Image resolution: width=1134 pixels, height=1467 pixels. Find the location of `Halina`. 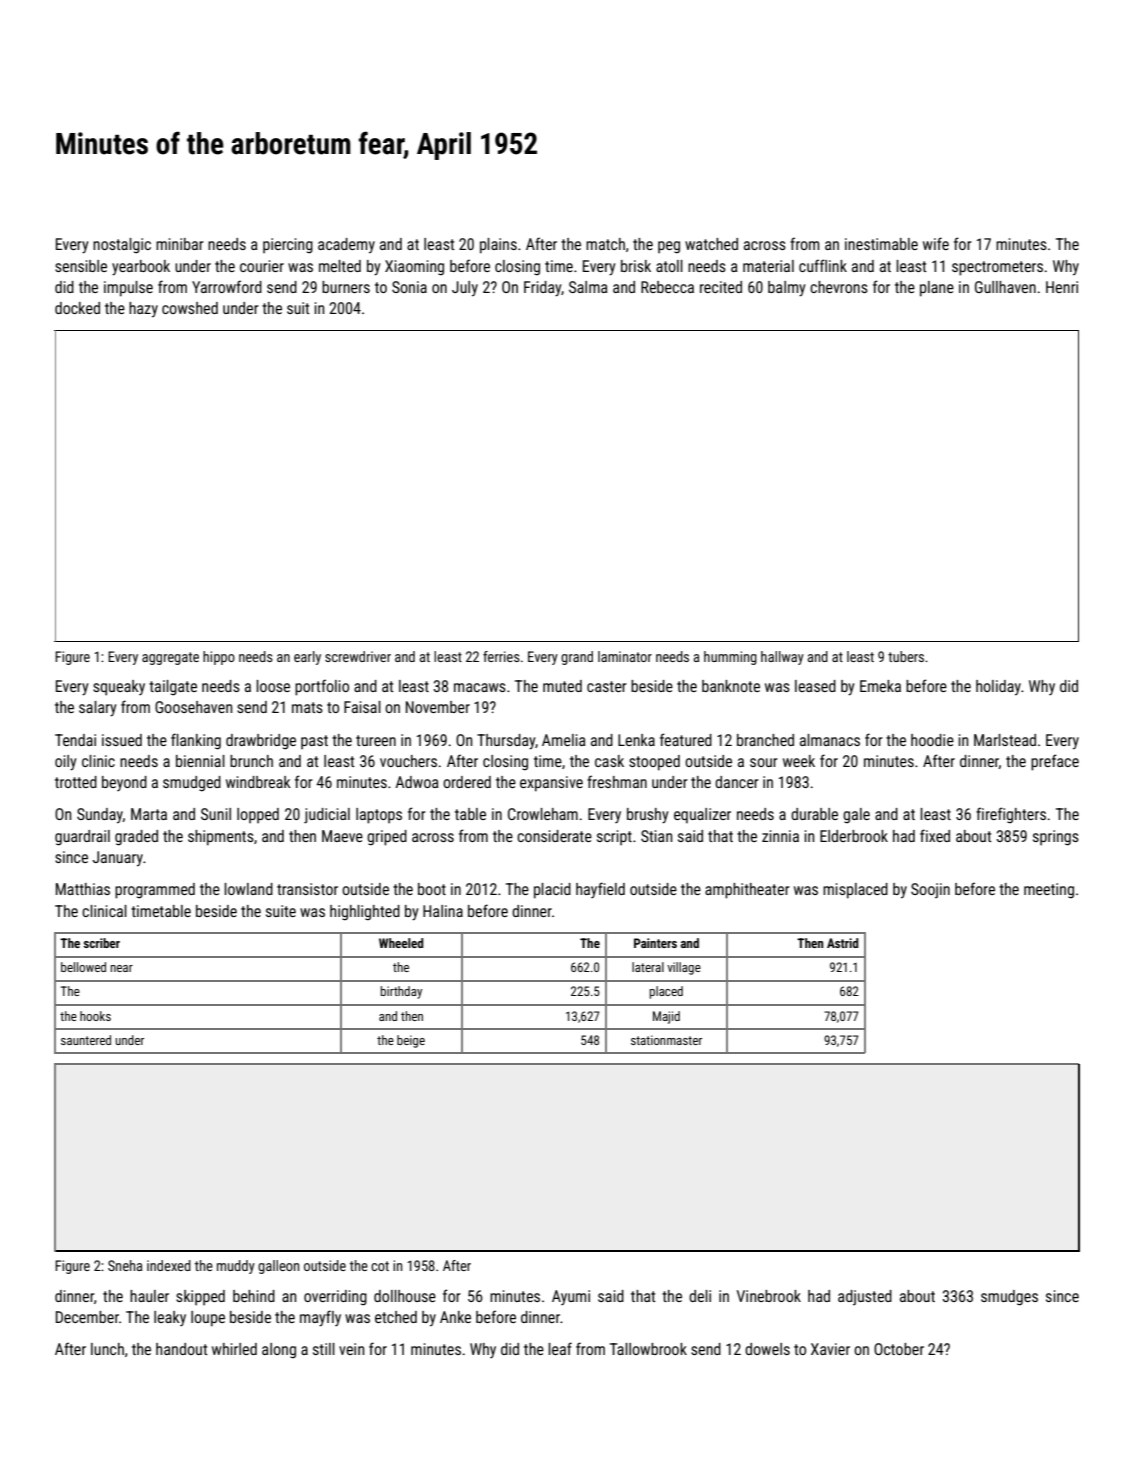

Halina is located at coordinates (443, 911).
